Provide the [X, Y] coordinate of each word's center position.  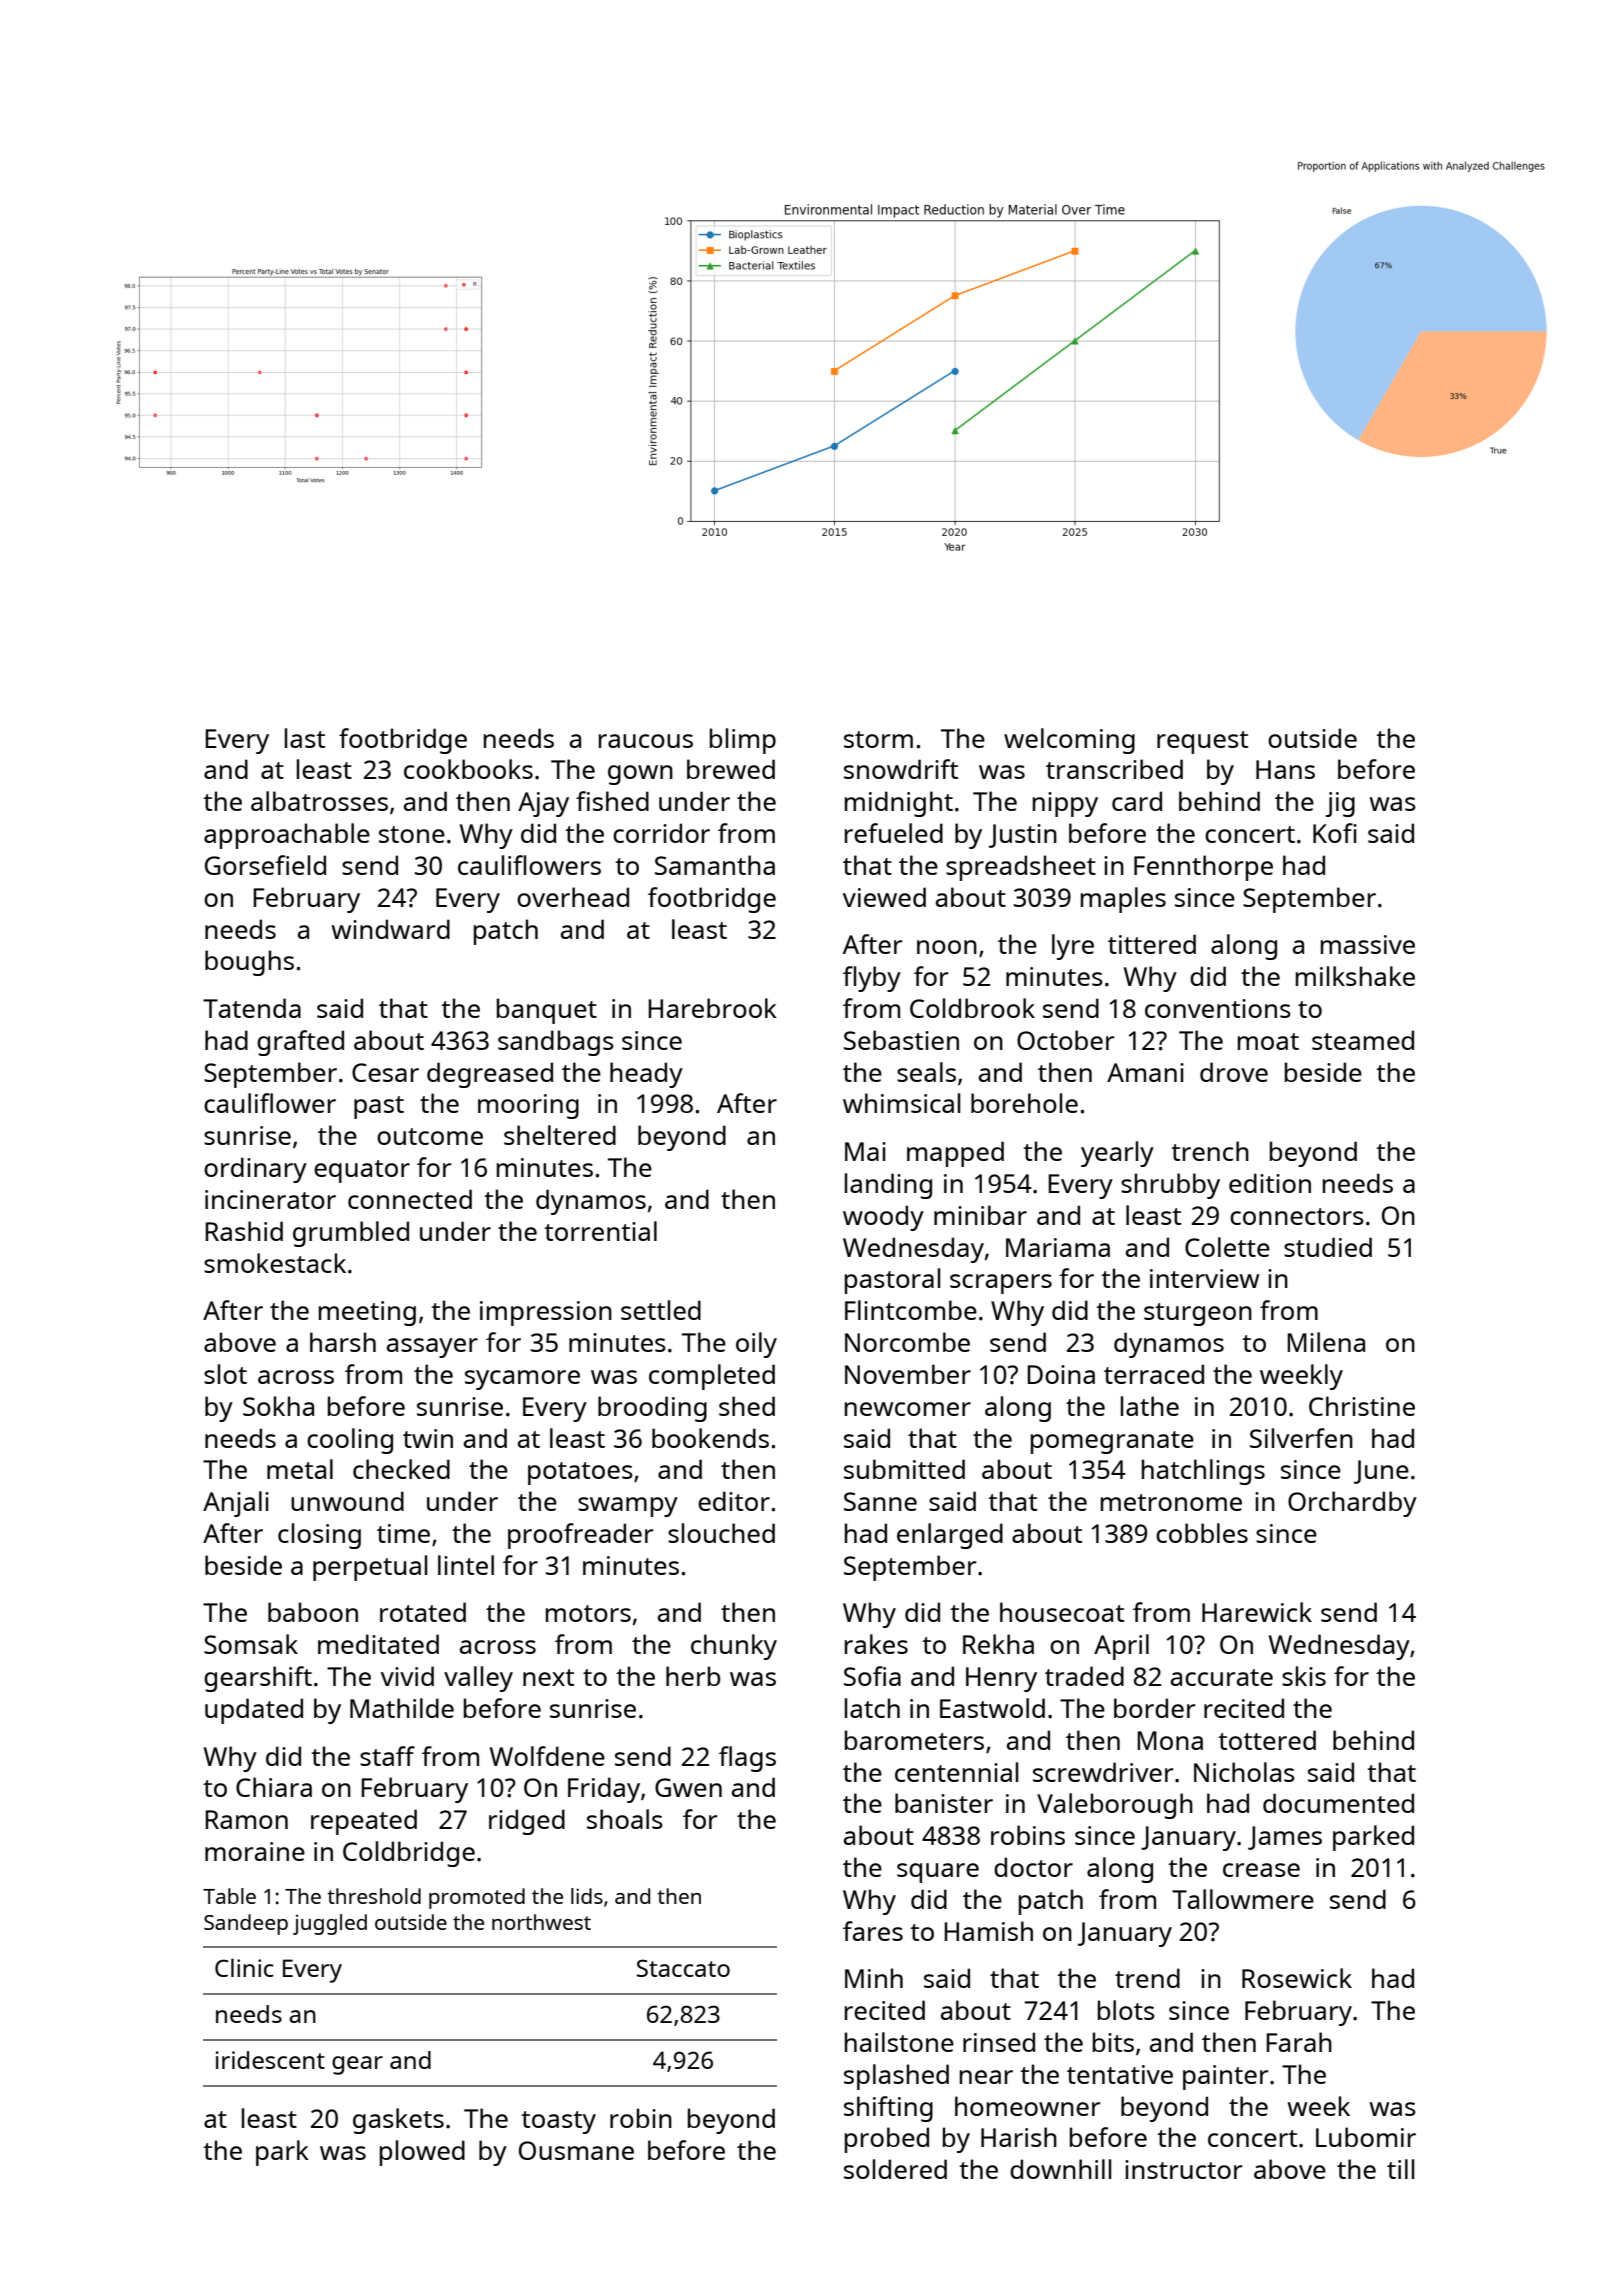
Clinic [244, 1967]
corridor [661, 833]
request [1202, 742]
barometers [914, 1740]
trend [1147, 1978]
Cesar [385, 1072]
